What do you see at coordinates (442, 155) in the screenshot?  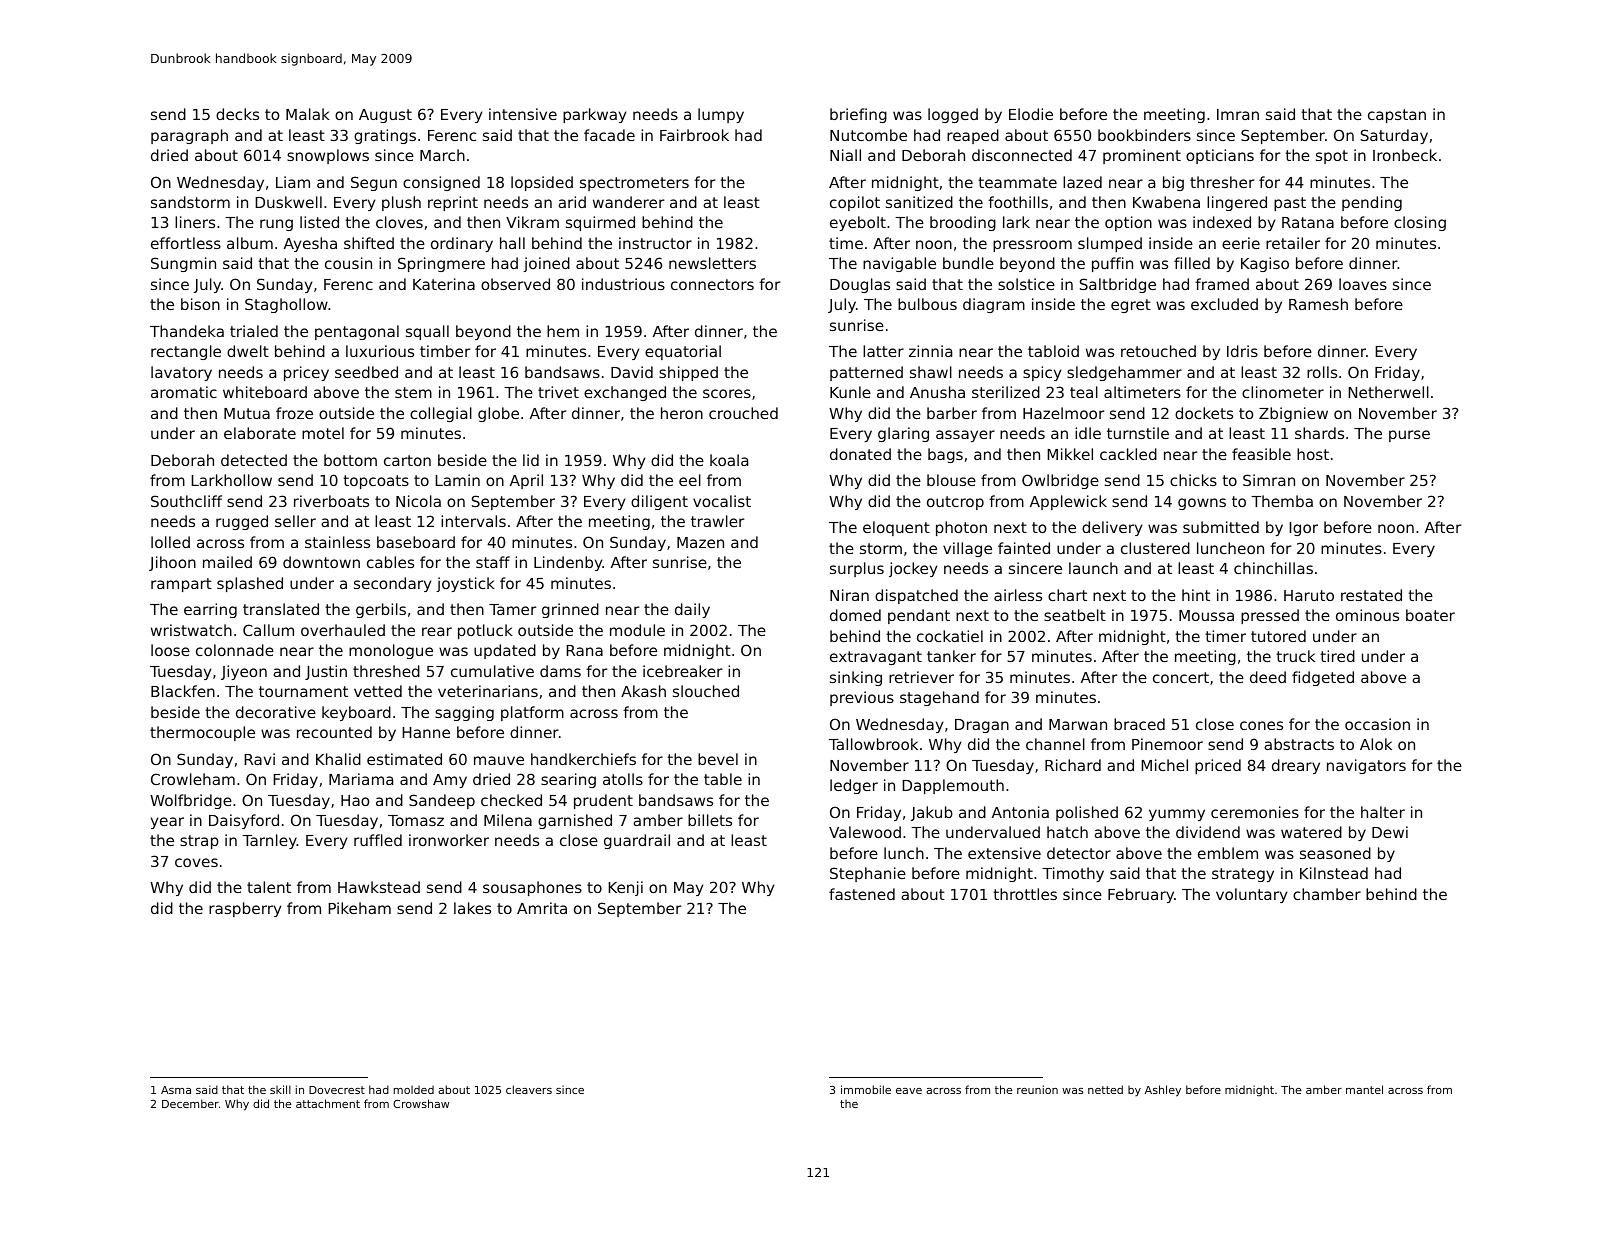 I see `March` at bounding box center [442, 155].
